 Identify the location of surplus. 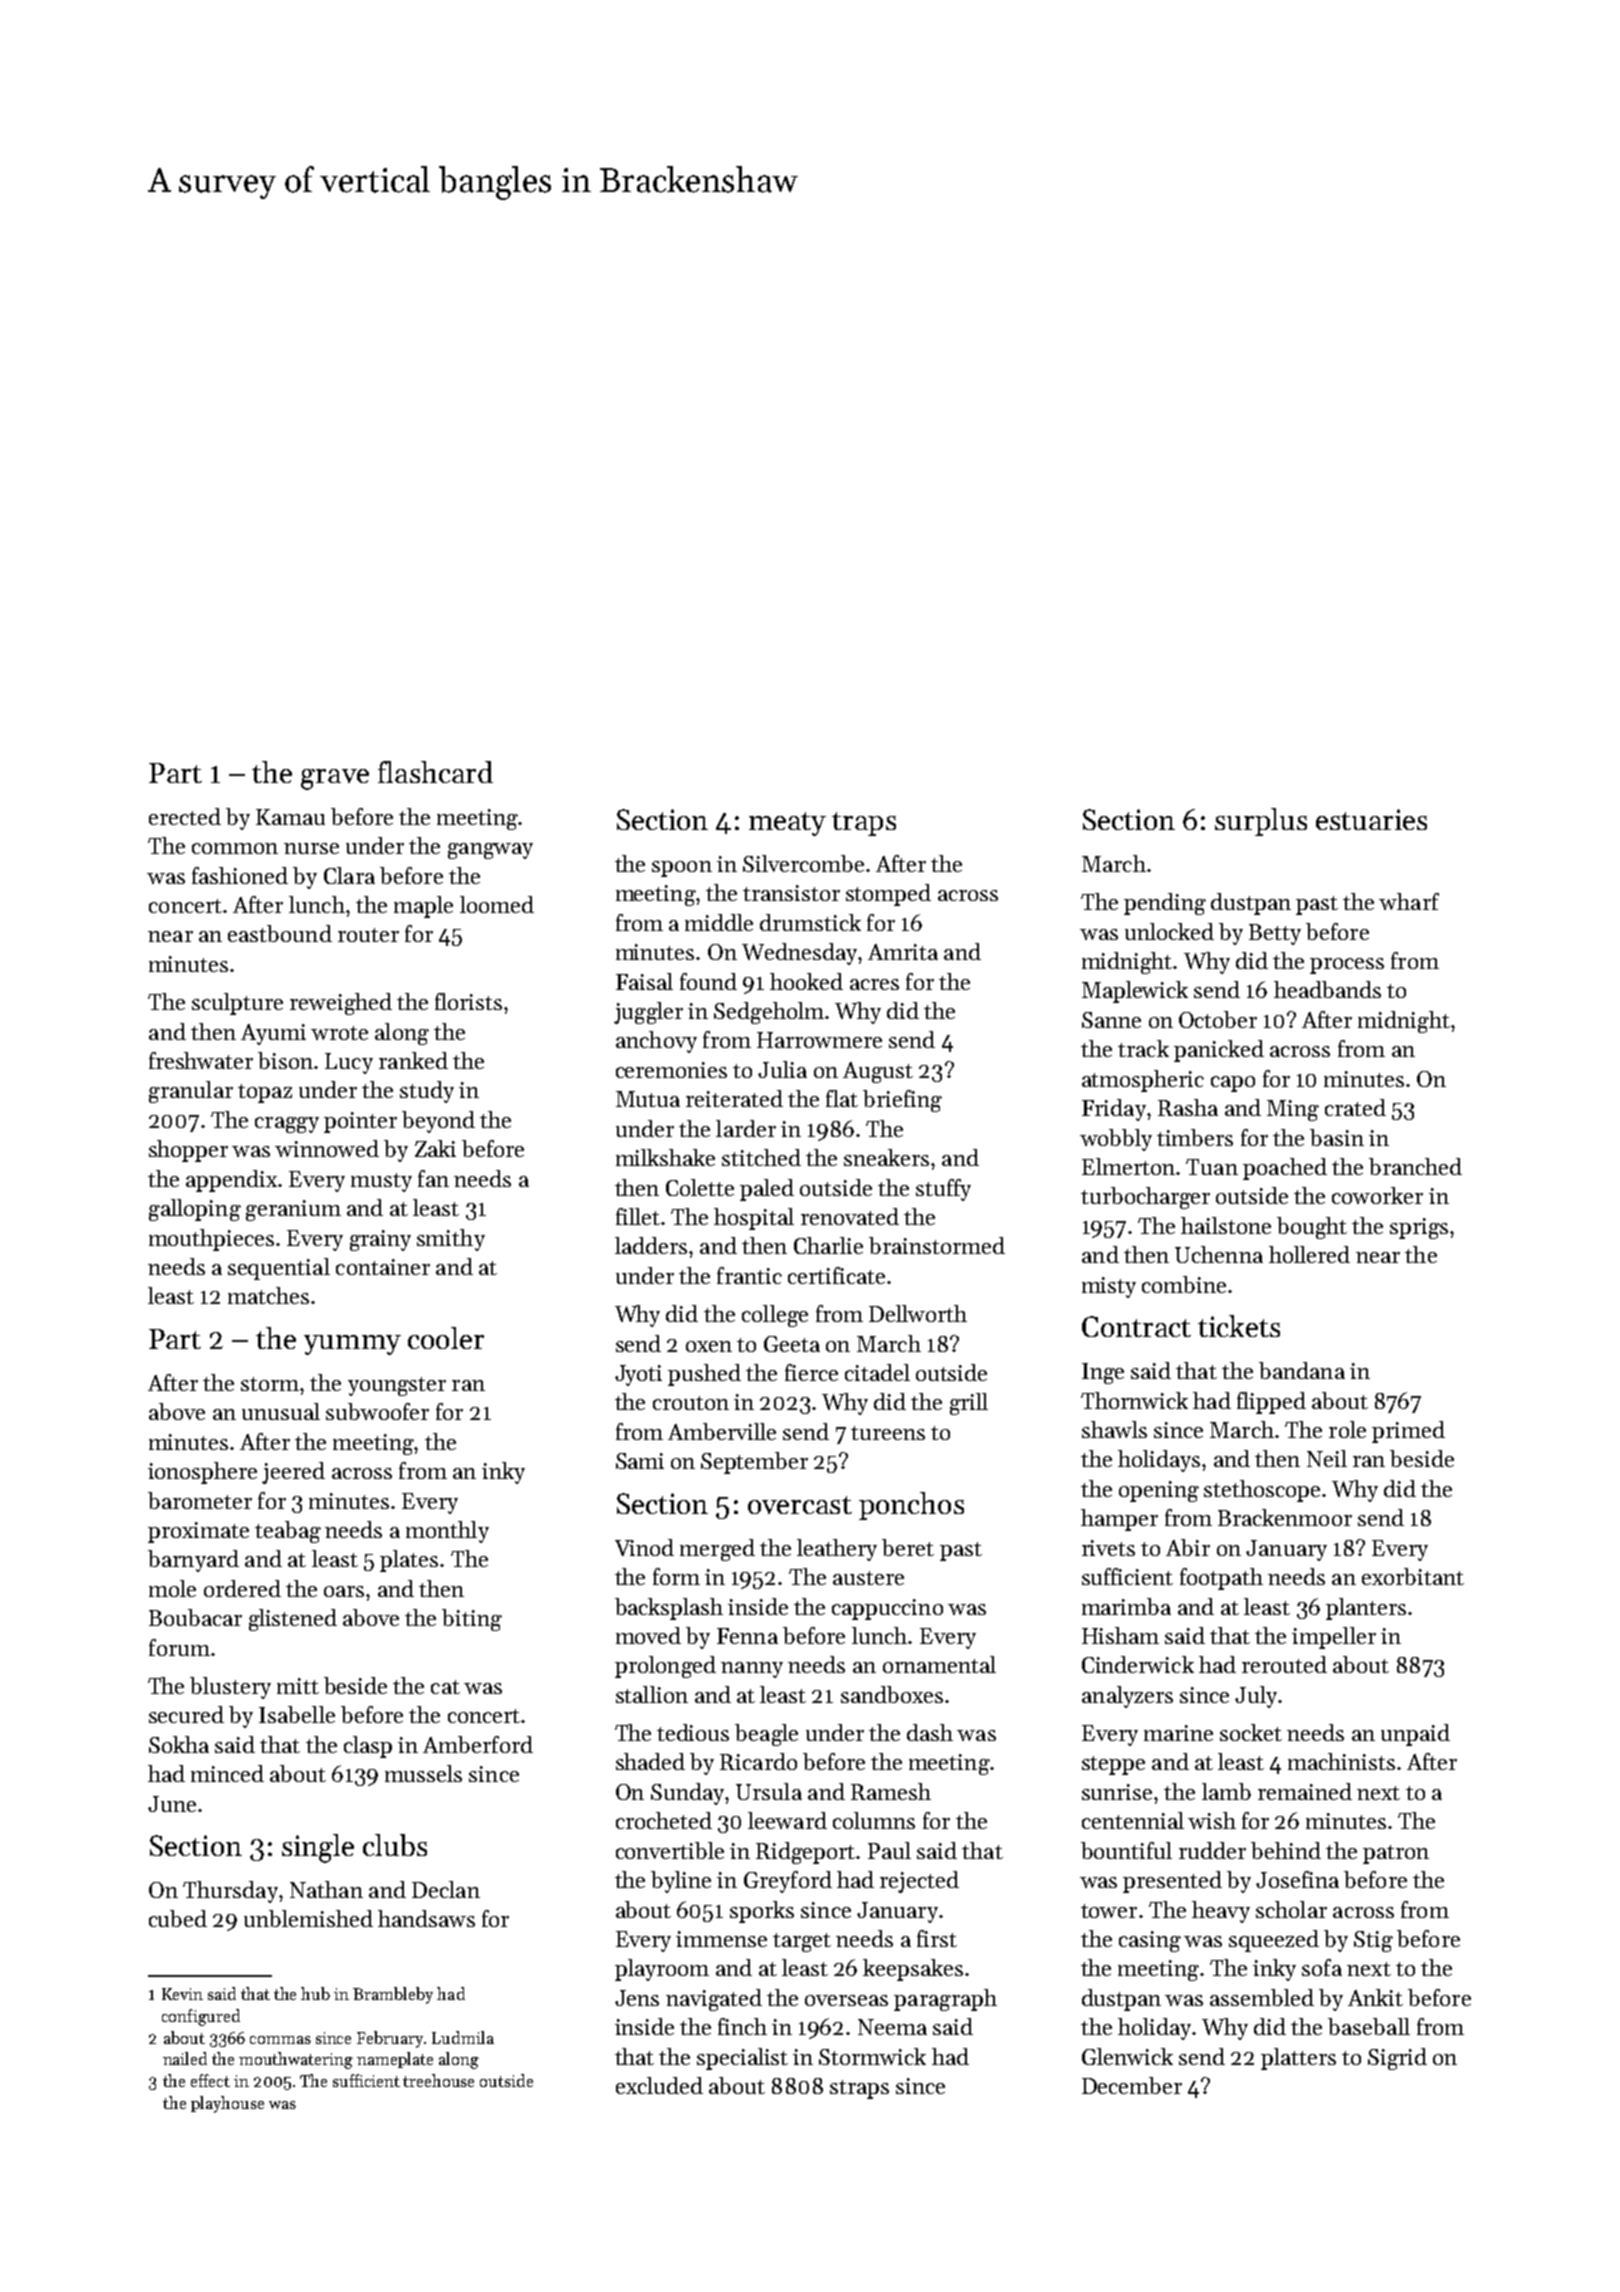
(1261, 822).
